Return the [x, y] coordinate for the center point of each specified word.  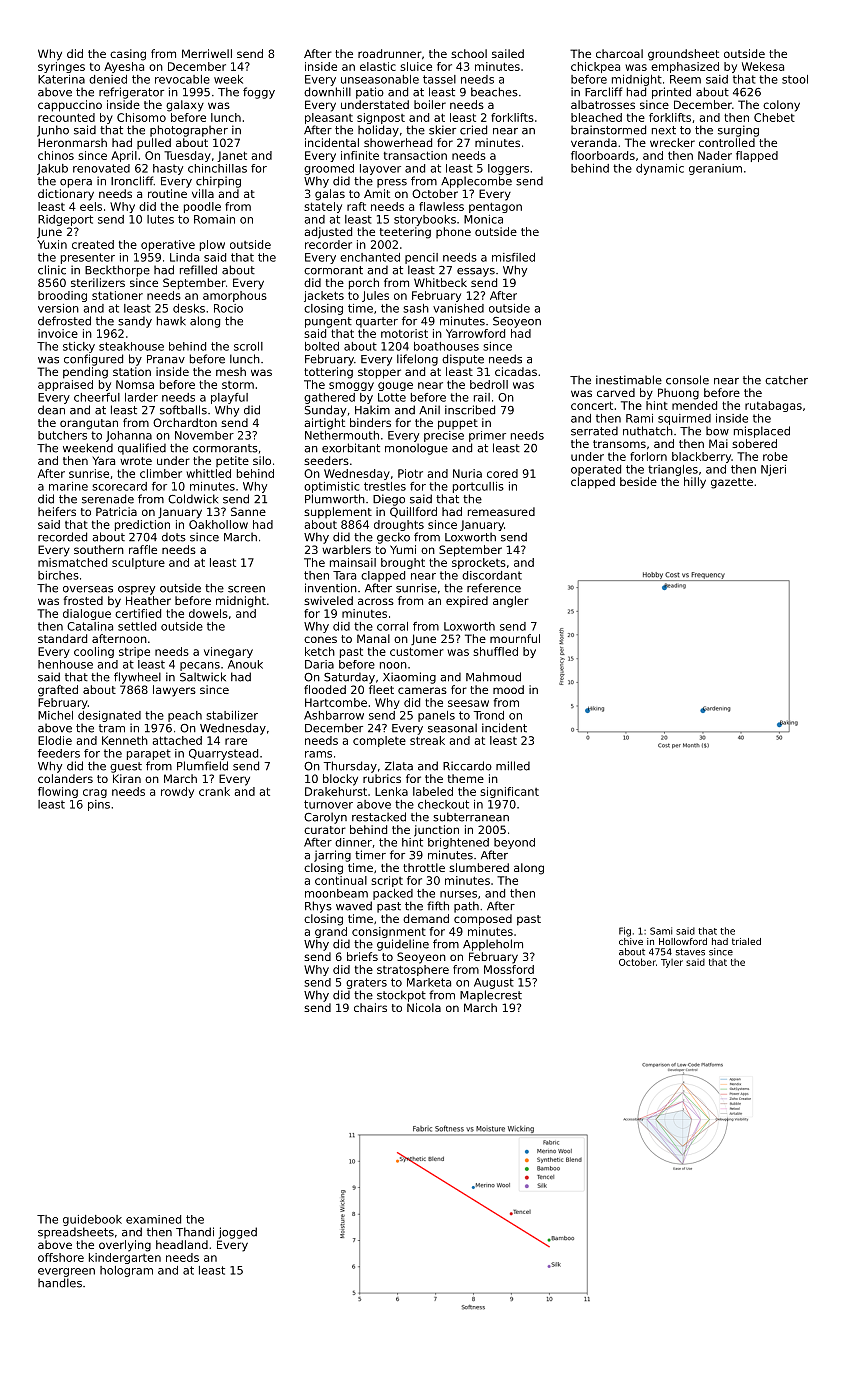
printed [671, 93]
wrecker [672, 142]
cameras [422, 690]
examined [153, 1219]
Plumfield [202, 766]
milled [513, 766]
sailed [508, 53]
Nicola [424, 1007]
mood [508, 689]
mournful [515, 638]
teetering [405, 233]
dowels [208, 613]
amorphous [235, 296]
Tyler [672, 963]
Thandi [195, 1232]
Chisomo [141, 117]
